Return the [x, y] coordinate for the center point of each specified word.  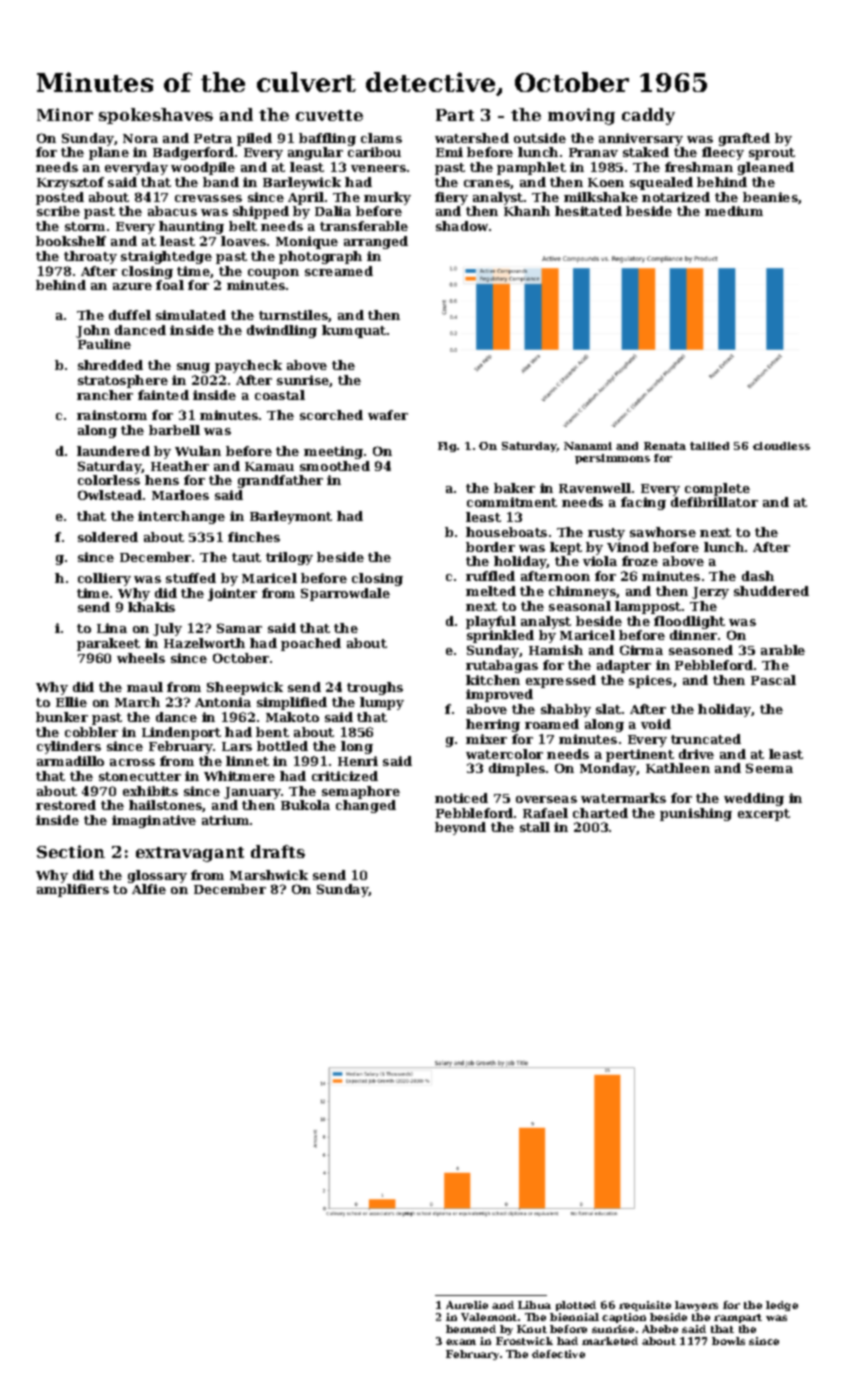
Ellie [71, 702]
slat [608, 709]
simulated [191, 315]
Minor [65, 114]
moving [581, 116]
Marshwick [269, 875]
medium [734, 211]
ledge [782, 1306]
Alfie [149, 889]
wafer [388, 415]
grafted [744, 139]
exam [461, 1342]
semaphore [361, 792]
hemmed [471, 1329]
